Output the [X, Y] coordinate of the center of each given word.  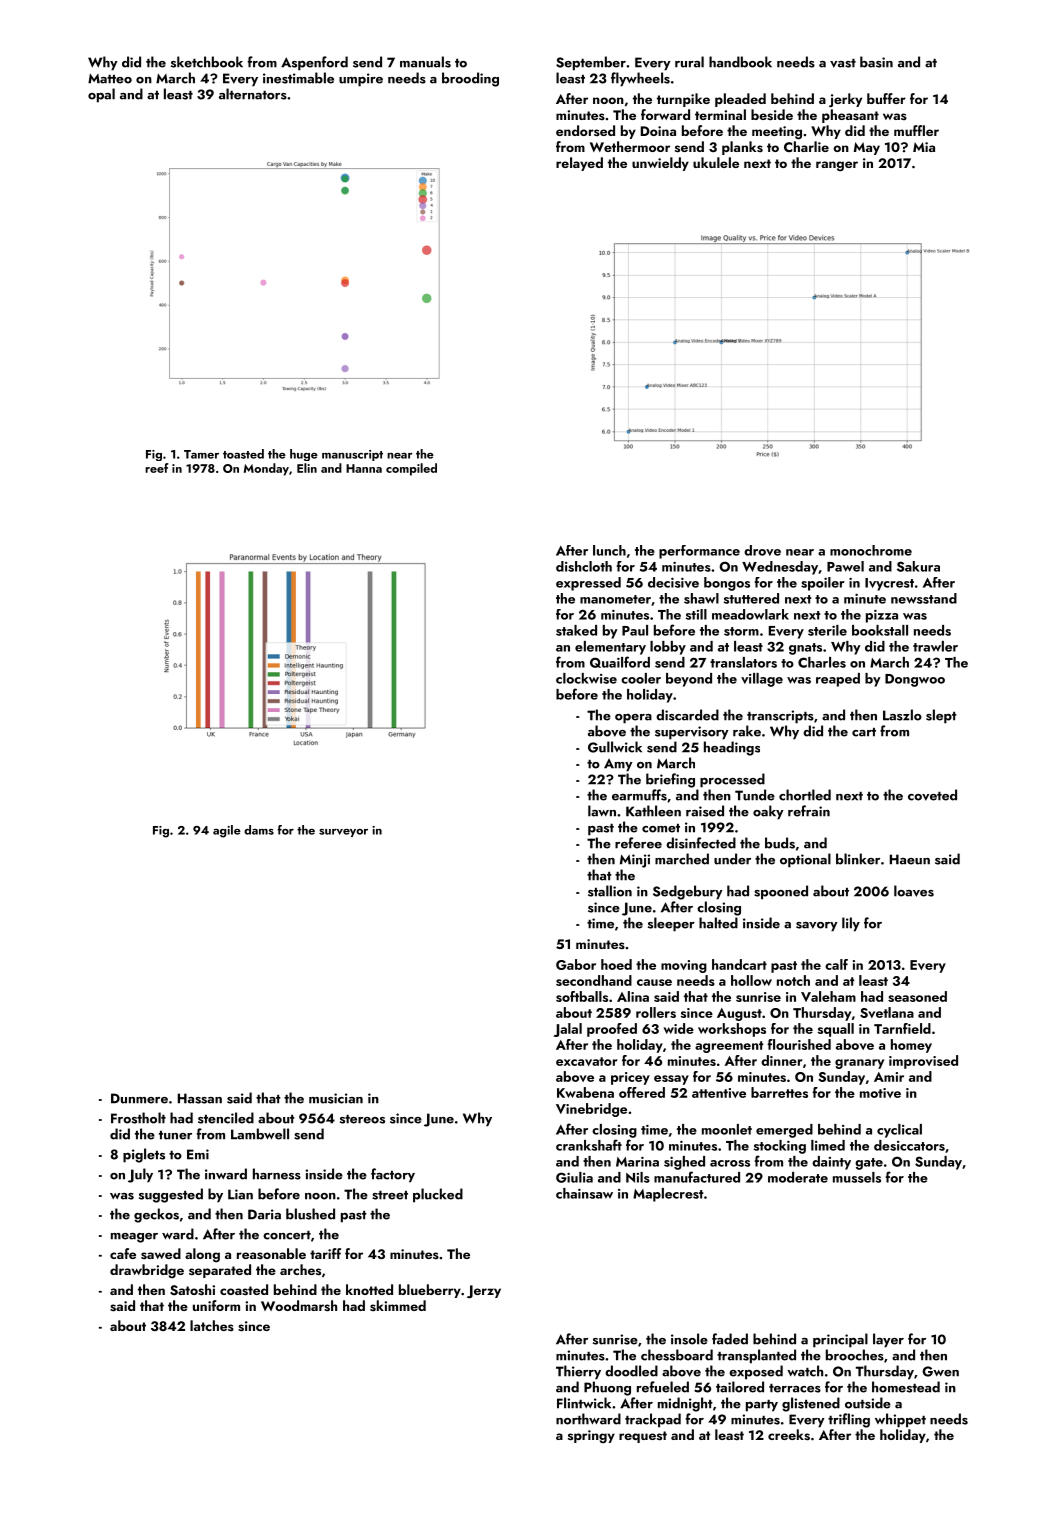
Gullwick [615, 747]
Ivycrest [889, 584]
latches [212, 1325]
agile [227, 831]
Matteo [110, 79]
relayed [579, 164]
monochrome [871, 550]
